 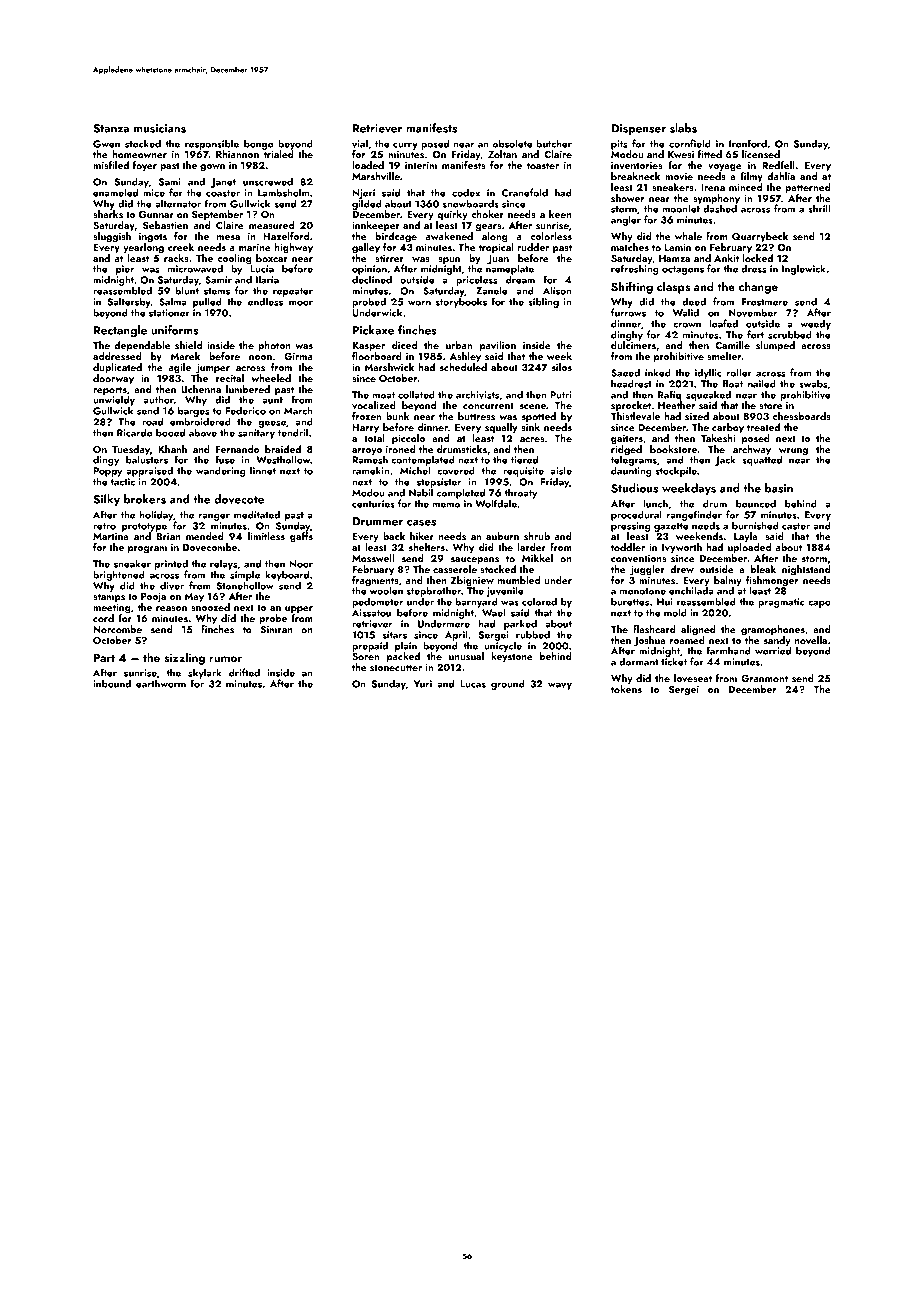 What do you see at coordinates (104, 657) in the page?
I see `Part` at bounding box center [104, 657].
